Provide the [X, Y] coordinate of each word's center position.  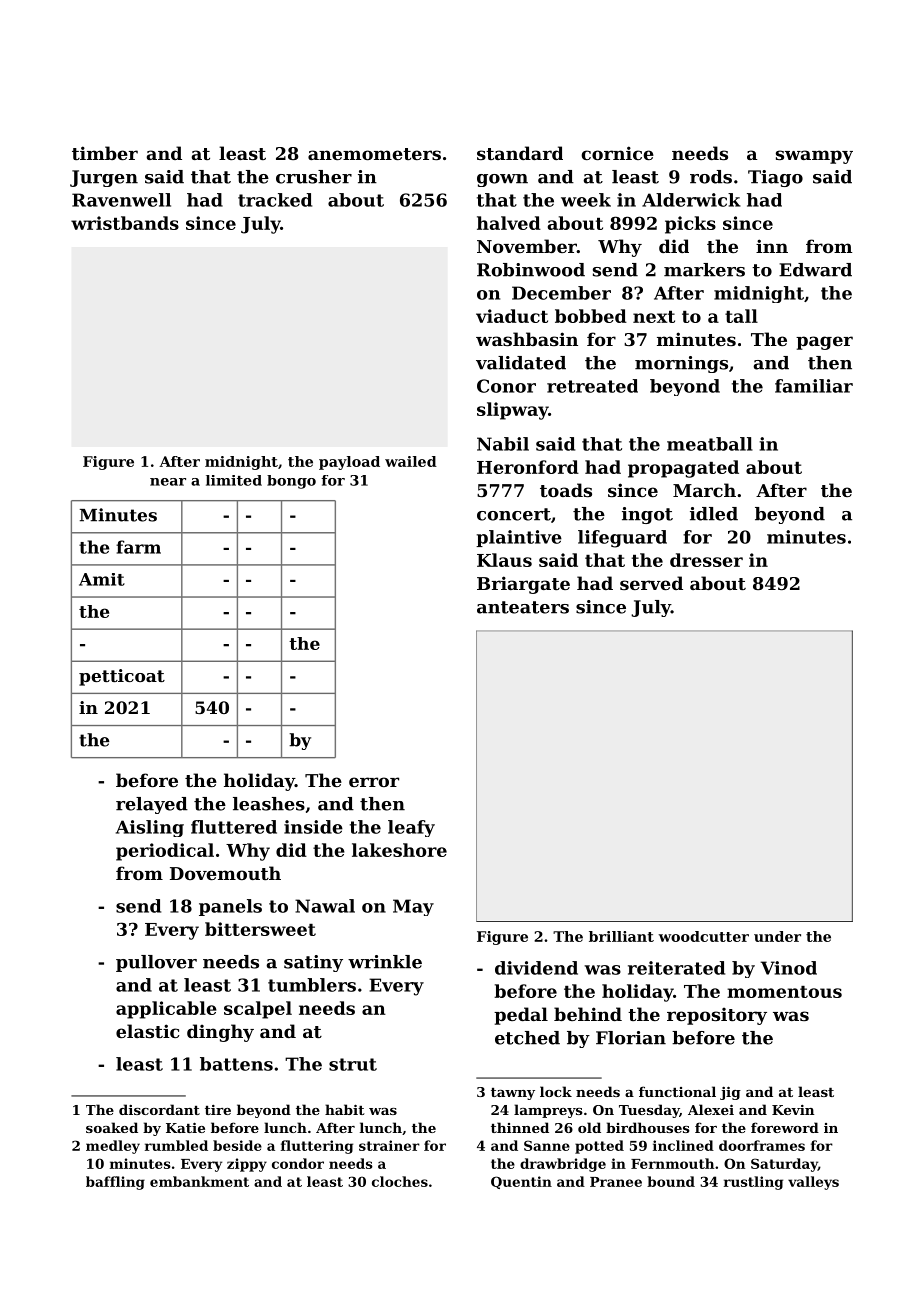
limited [234, 480]
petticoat [122, 677]
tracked [275, 200]
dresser [706, 560]
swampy [814, 157]
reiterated [676, 968]
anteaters [523, 607]
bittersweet [260, 929]
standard [520, 153]
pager [824, 343]
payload [349, 463]
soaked [112, 1127]
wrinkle [385, 962]
